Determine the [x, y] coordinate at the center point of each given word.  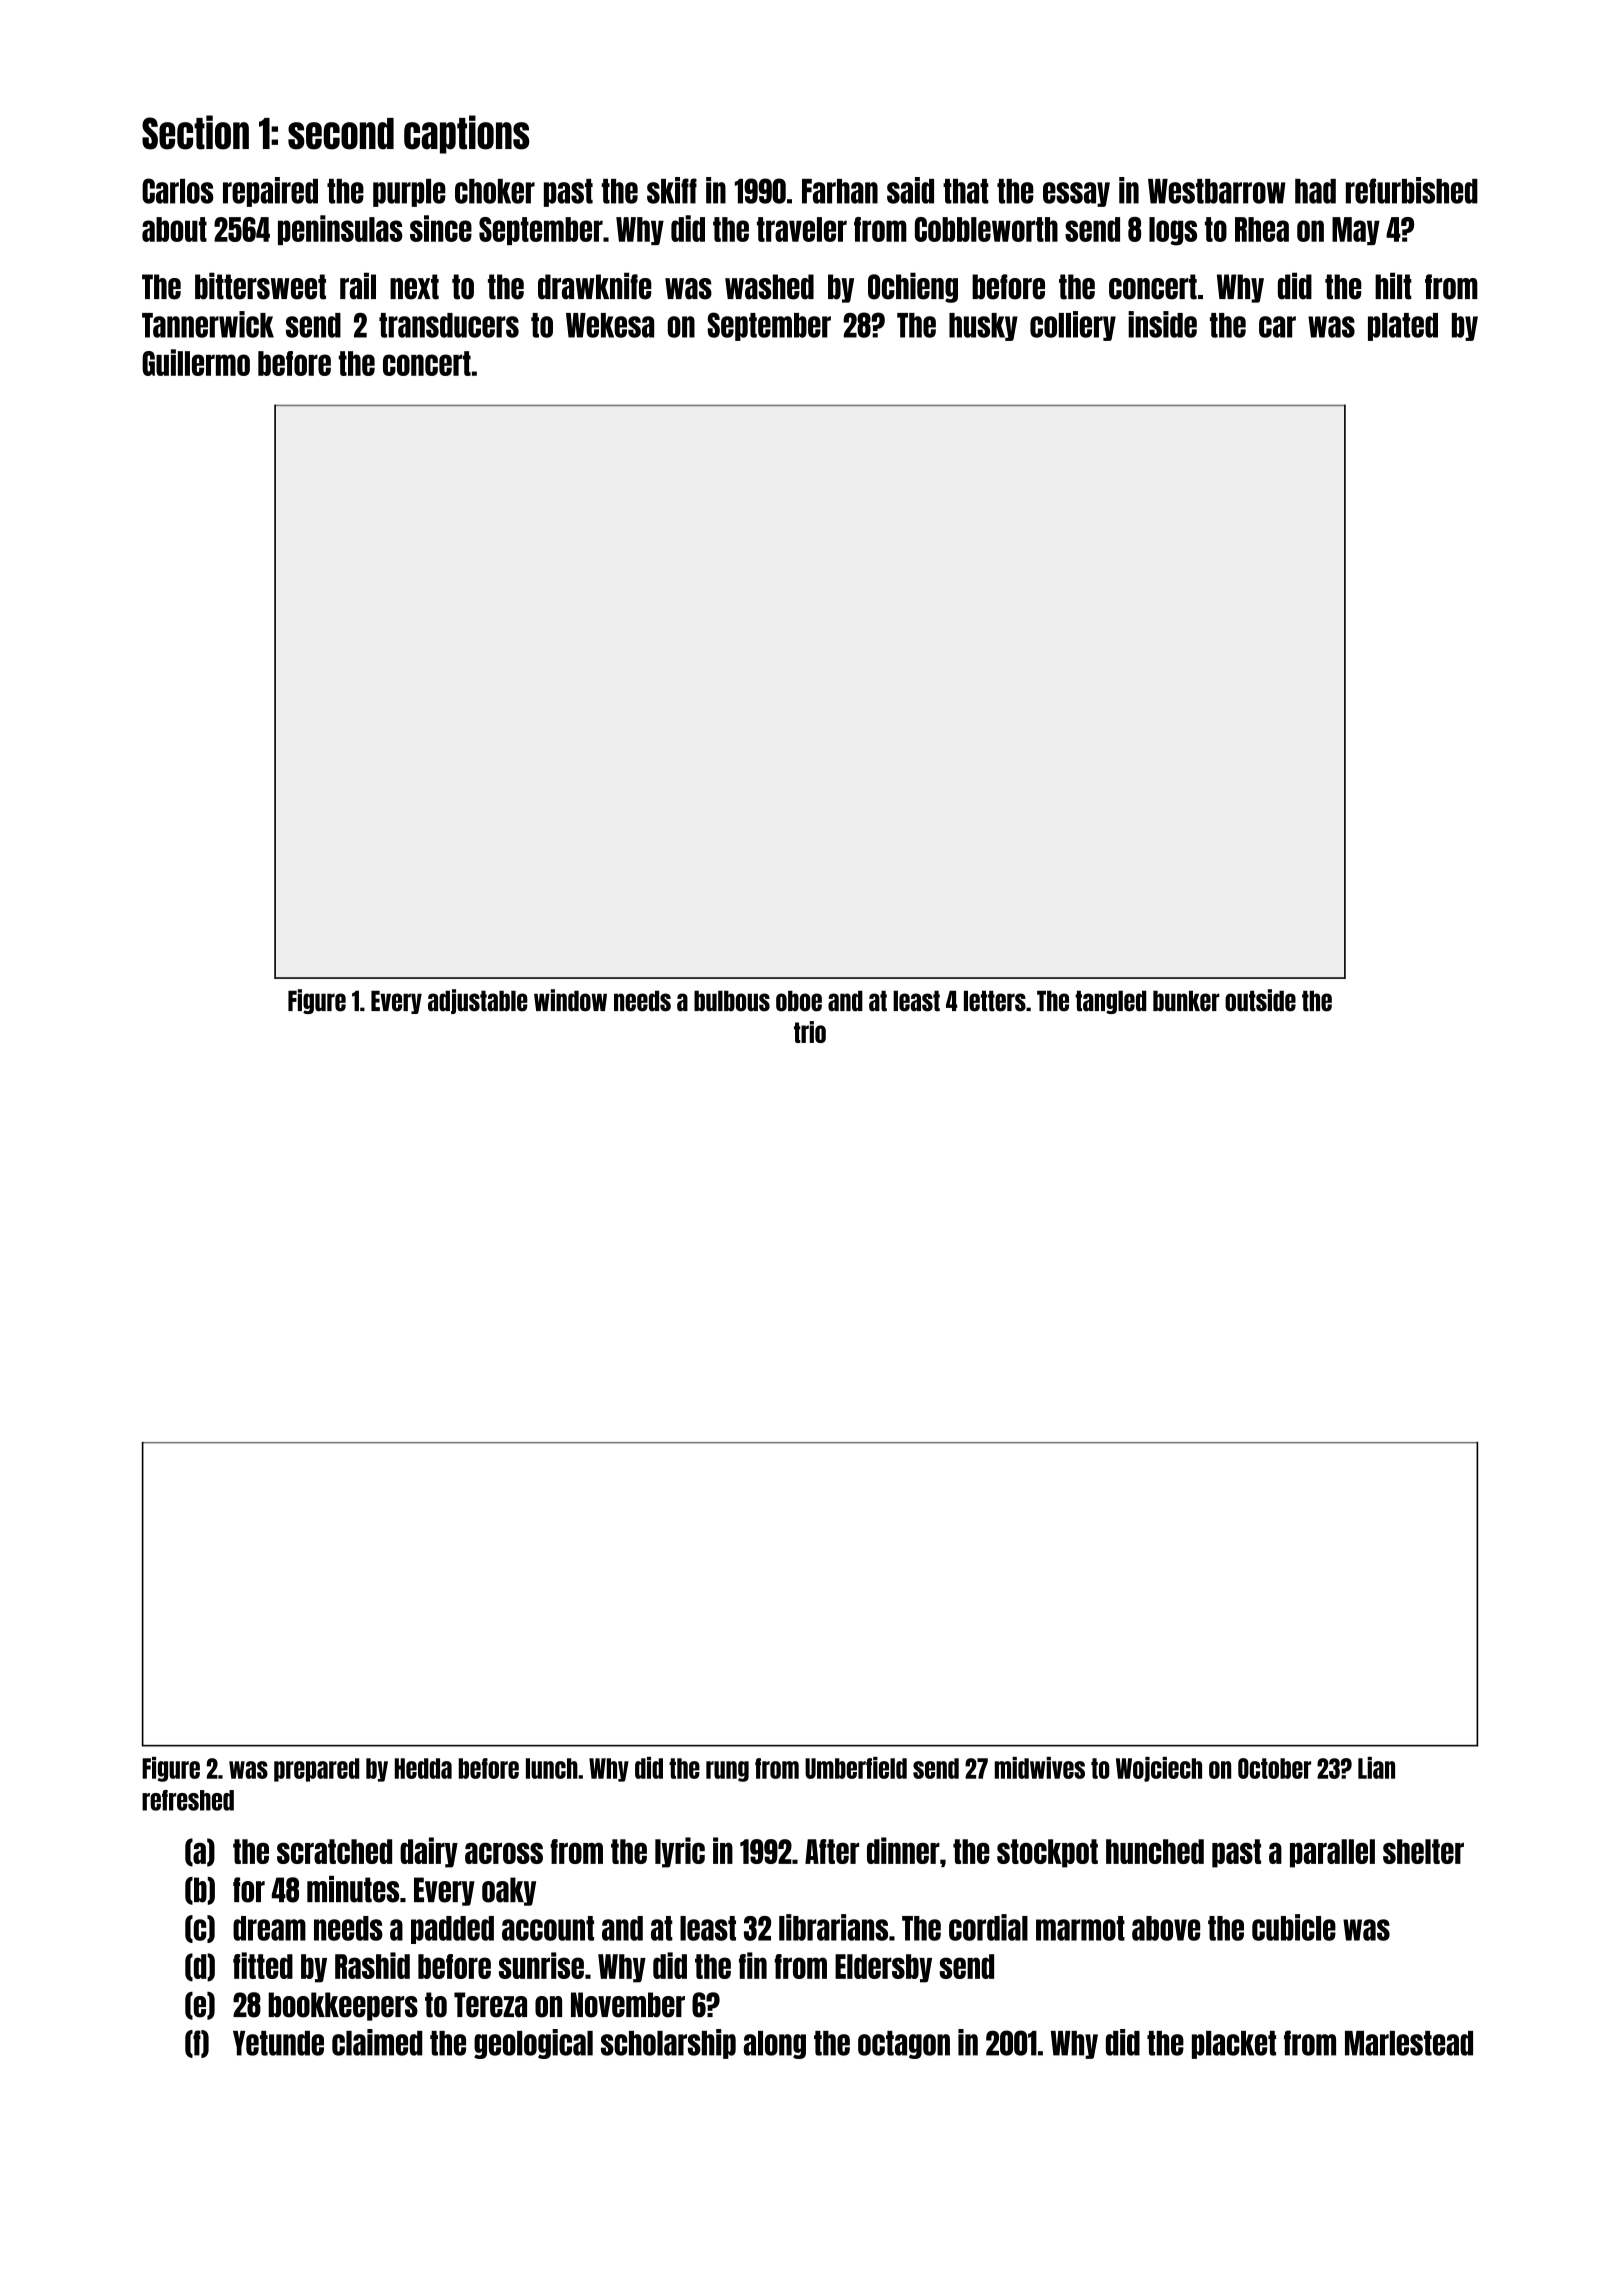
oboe [799, 1001]
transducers [449, 325]
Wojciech [1159, 1769]
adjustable [478, 1001]
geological [533, 2044]
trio [810, 1032]
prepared [316, 1770]
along [775, 2045]
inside [1162, 324]
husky [983, 327]
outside [1260, 1000]
